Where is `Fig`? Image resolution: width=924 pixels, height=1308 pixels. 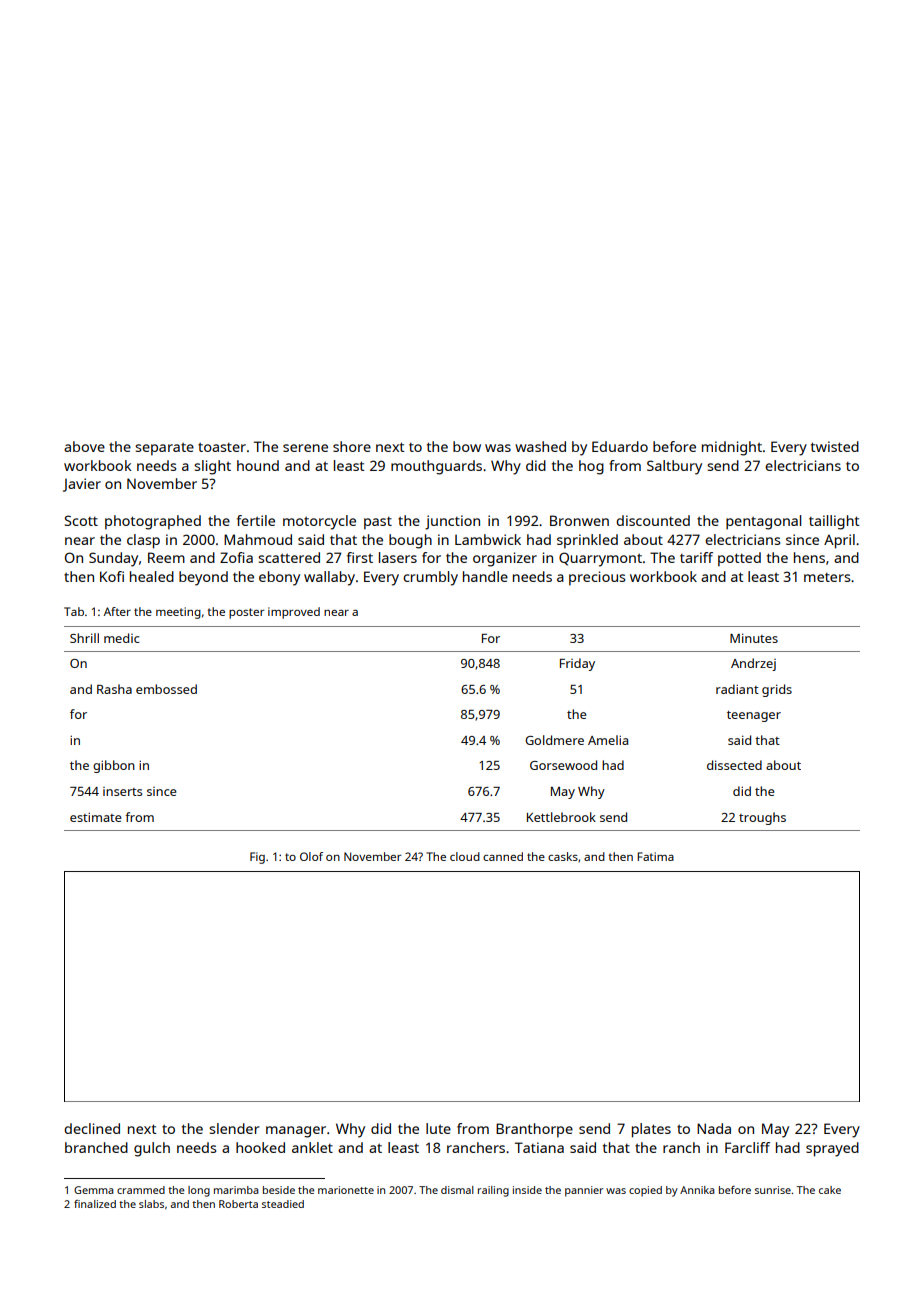
Fig is located at coordinates (257, 858).
